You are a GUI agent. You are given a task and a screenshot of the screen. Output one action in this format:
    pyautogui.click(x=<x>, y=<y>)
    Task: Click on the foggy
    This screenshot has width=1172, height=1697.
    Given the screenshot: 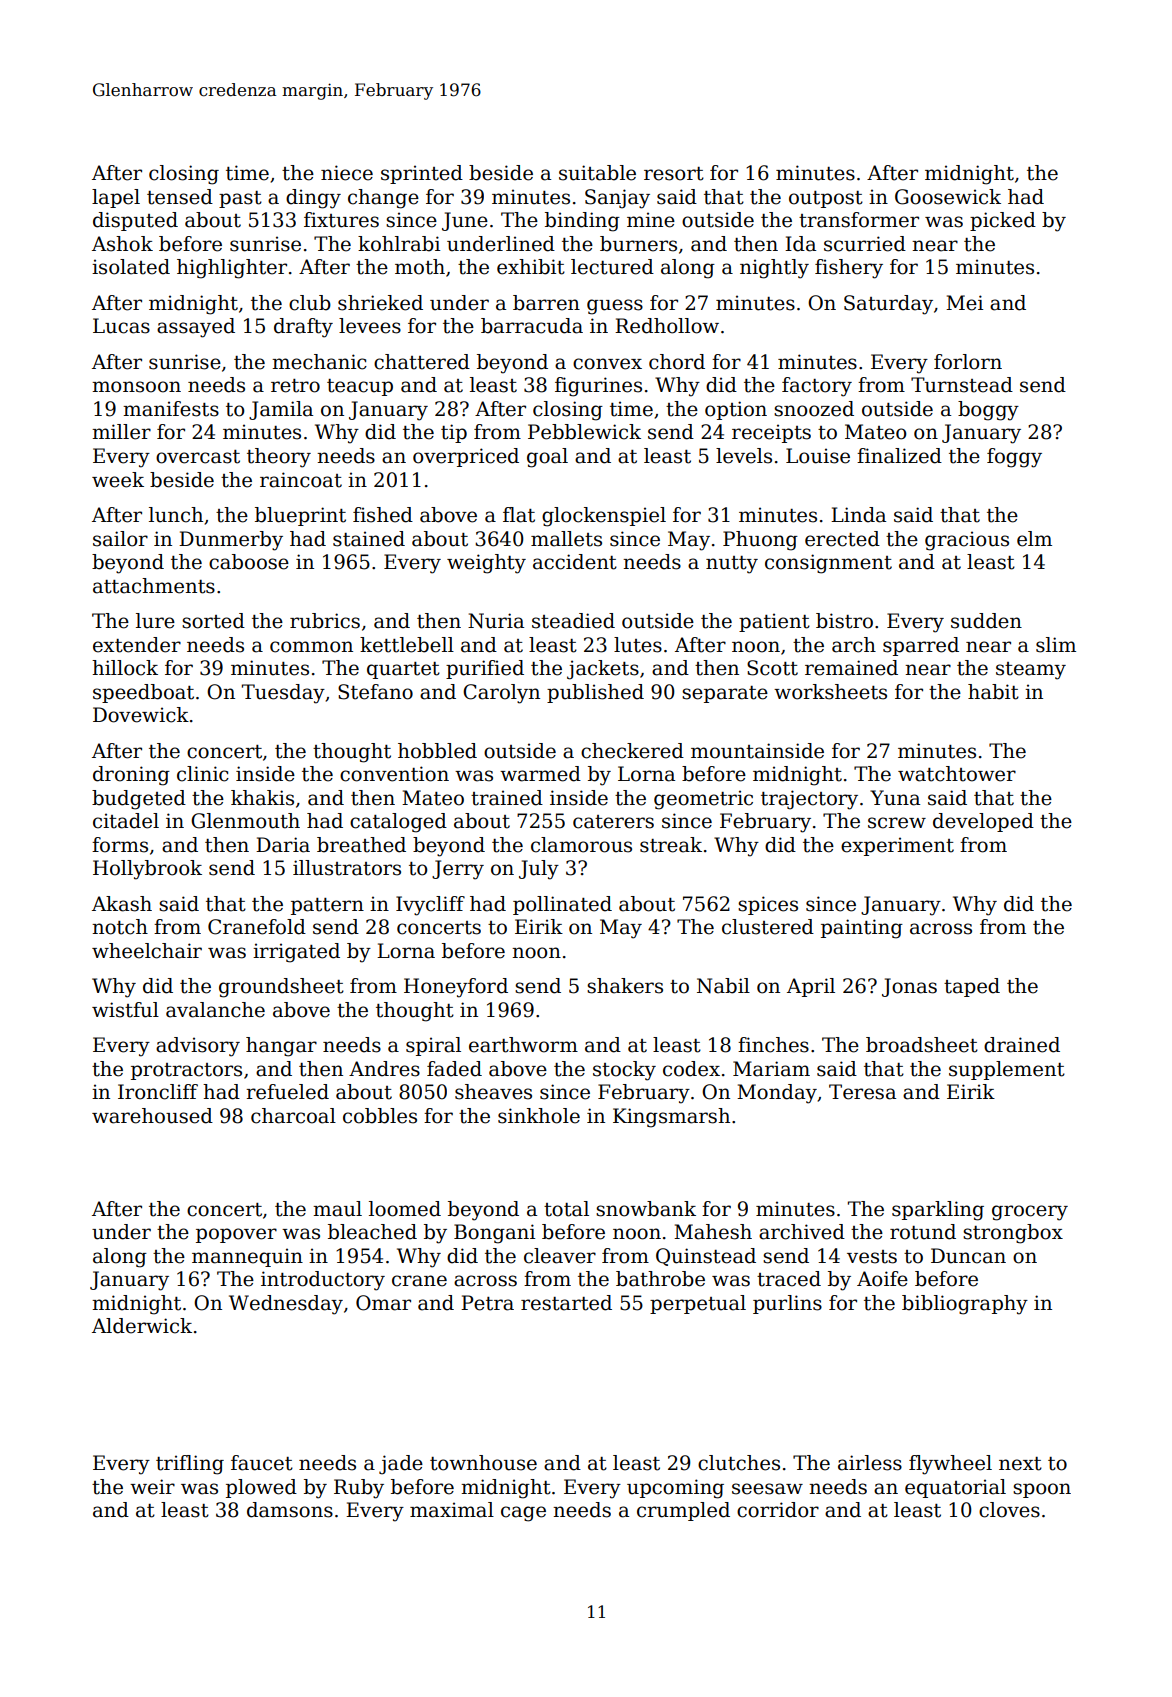 What is the action you would take?
    pyautogui.click(x=1014, y=458)
